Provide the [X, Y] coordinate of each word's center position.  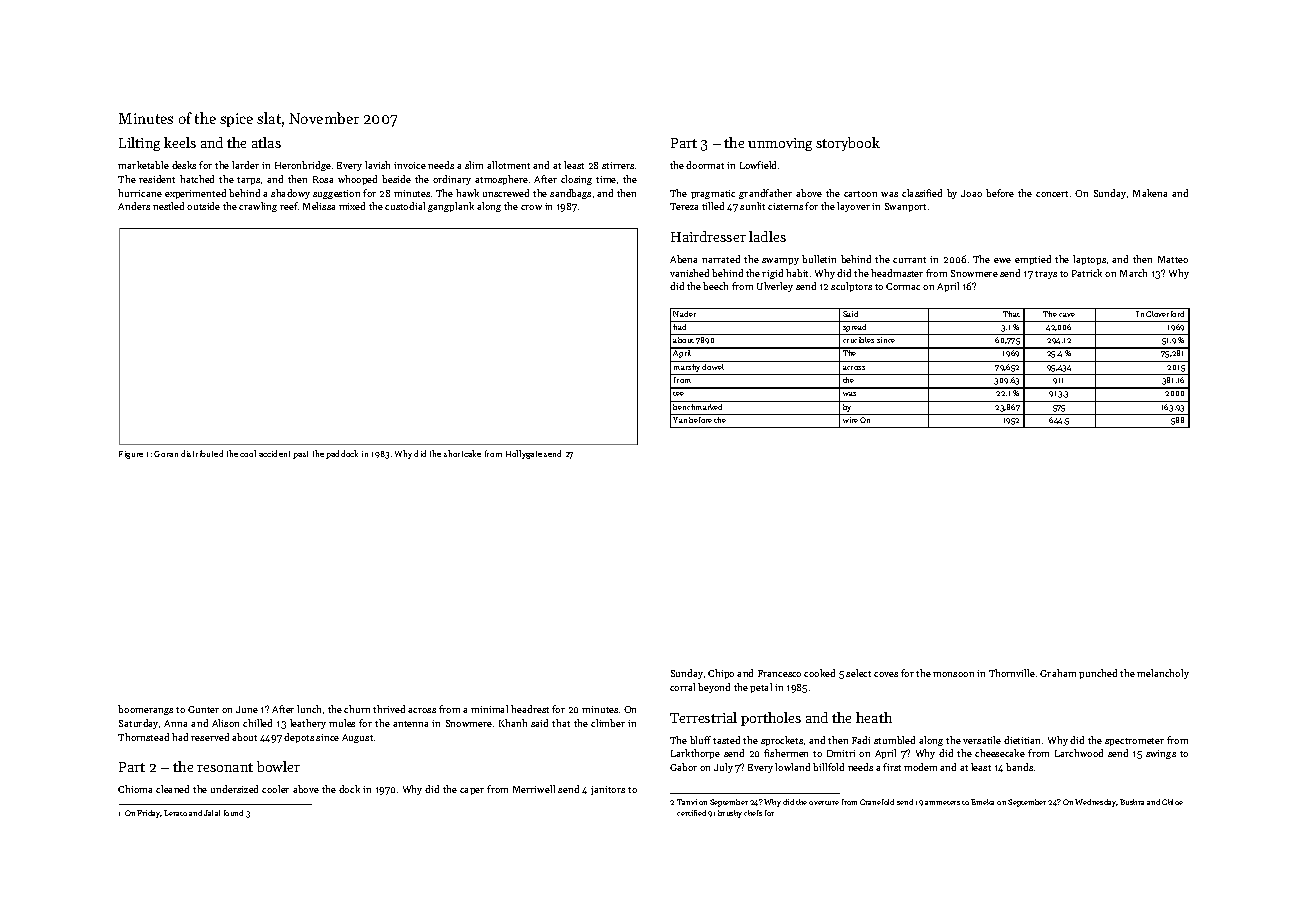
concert [1052, 194]
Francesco [779, 673]
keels [180, 142]
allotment [508, 165]
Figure [131, 455]
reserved [210, 737]
